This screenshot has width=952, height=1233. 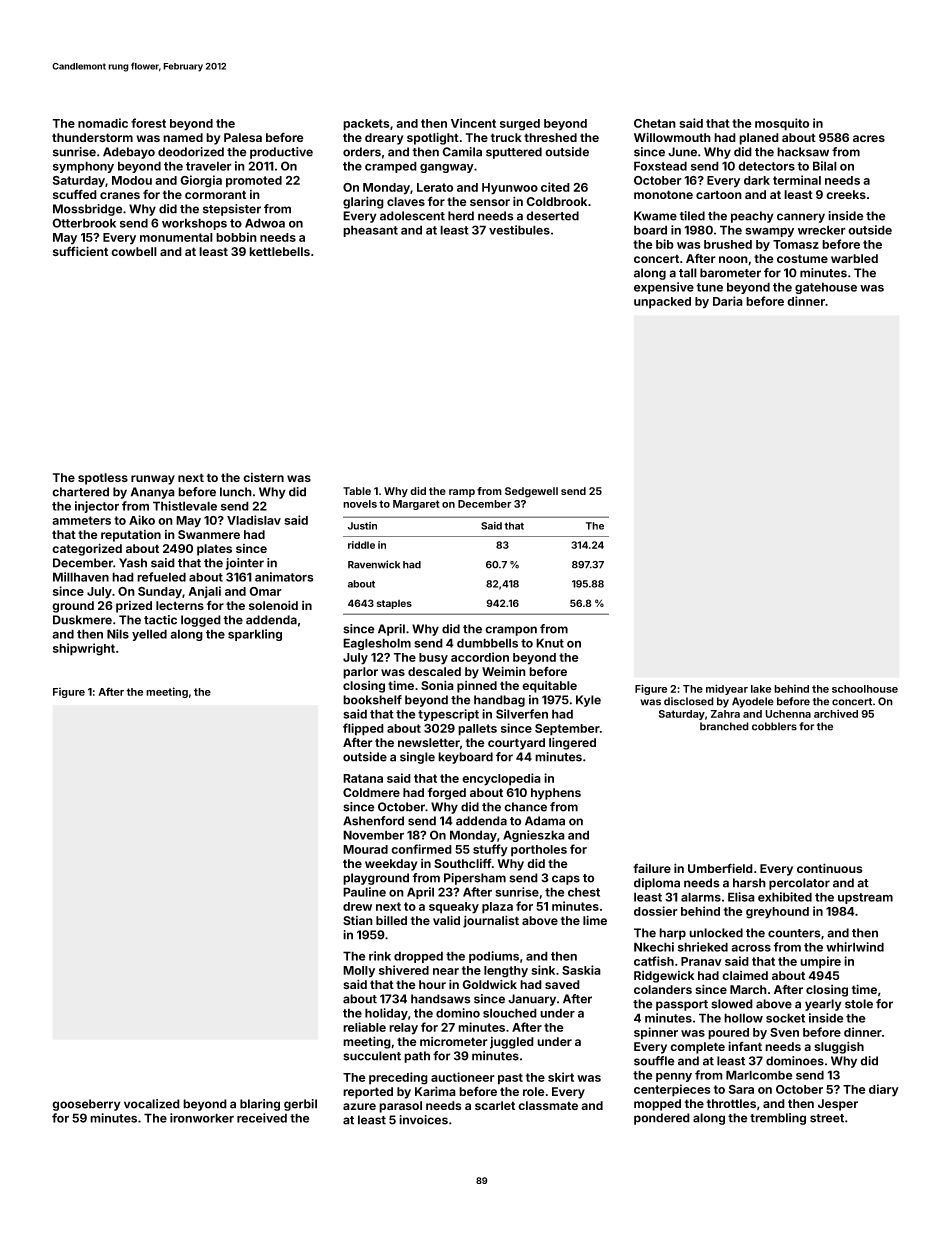 I want to click on creeks, so click(x=846, y=194).
